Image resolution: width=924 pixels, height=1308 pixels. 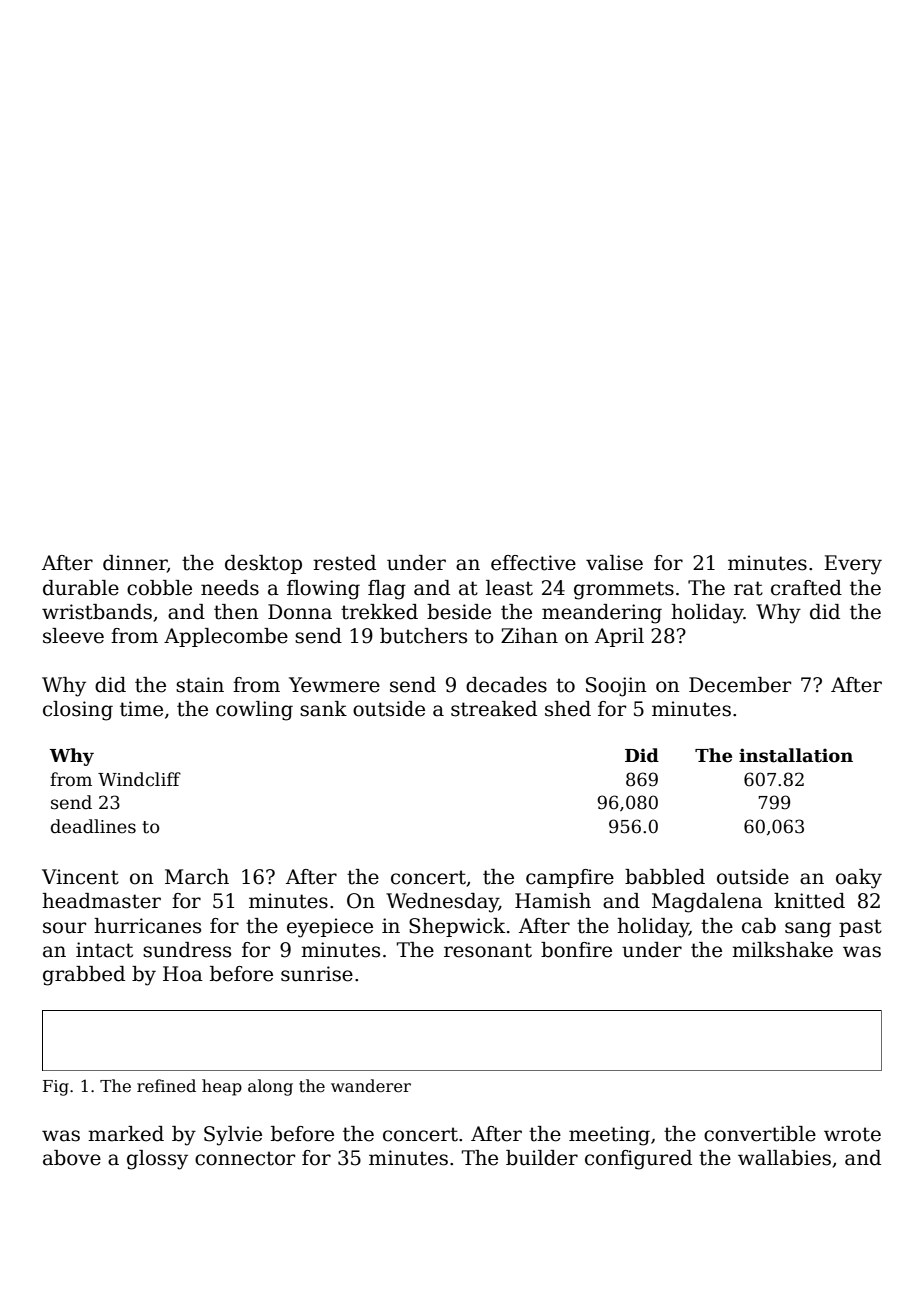 What do you see at coordinates (233, 1136) in the screenshot?
I see `Sylvie` at bounding box center [233, 1136].
